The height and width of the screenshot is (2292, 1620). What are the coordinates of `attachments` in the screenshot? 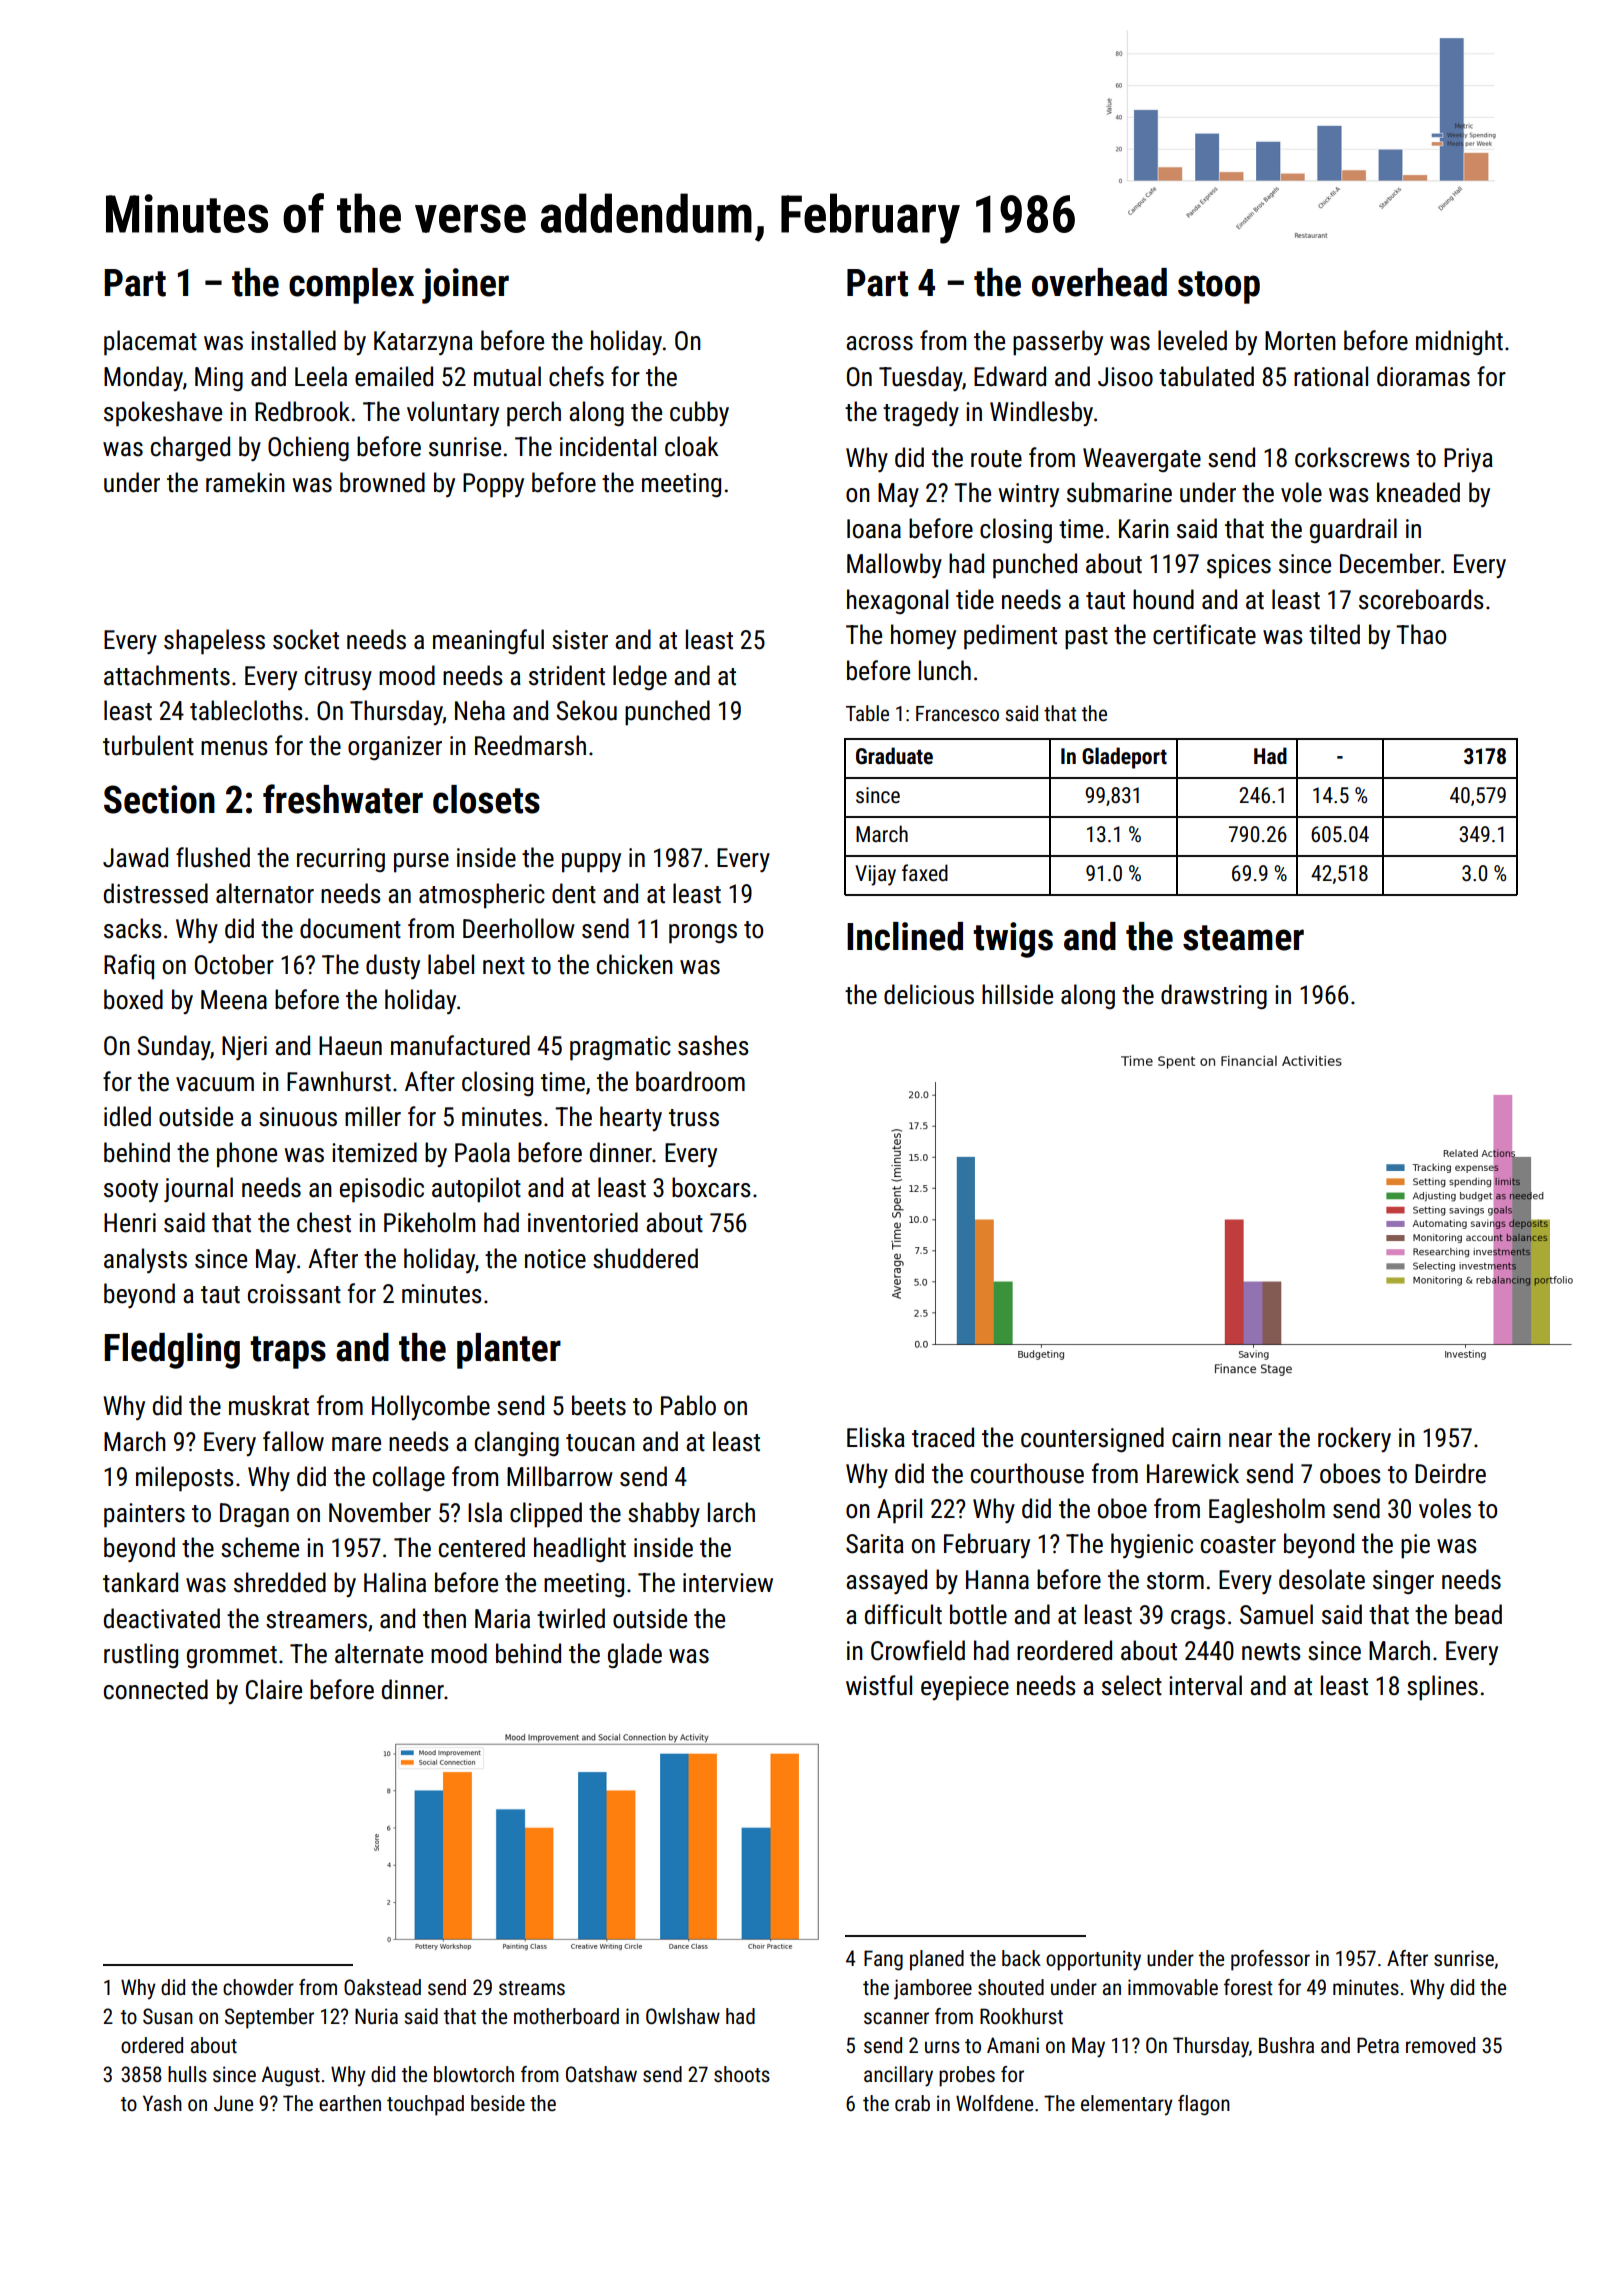 It's located at (167, 675).
